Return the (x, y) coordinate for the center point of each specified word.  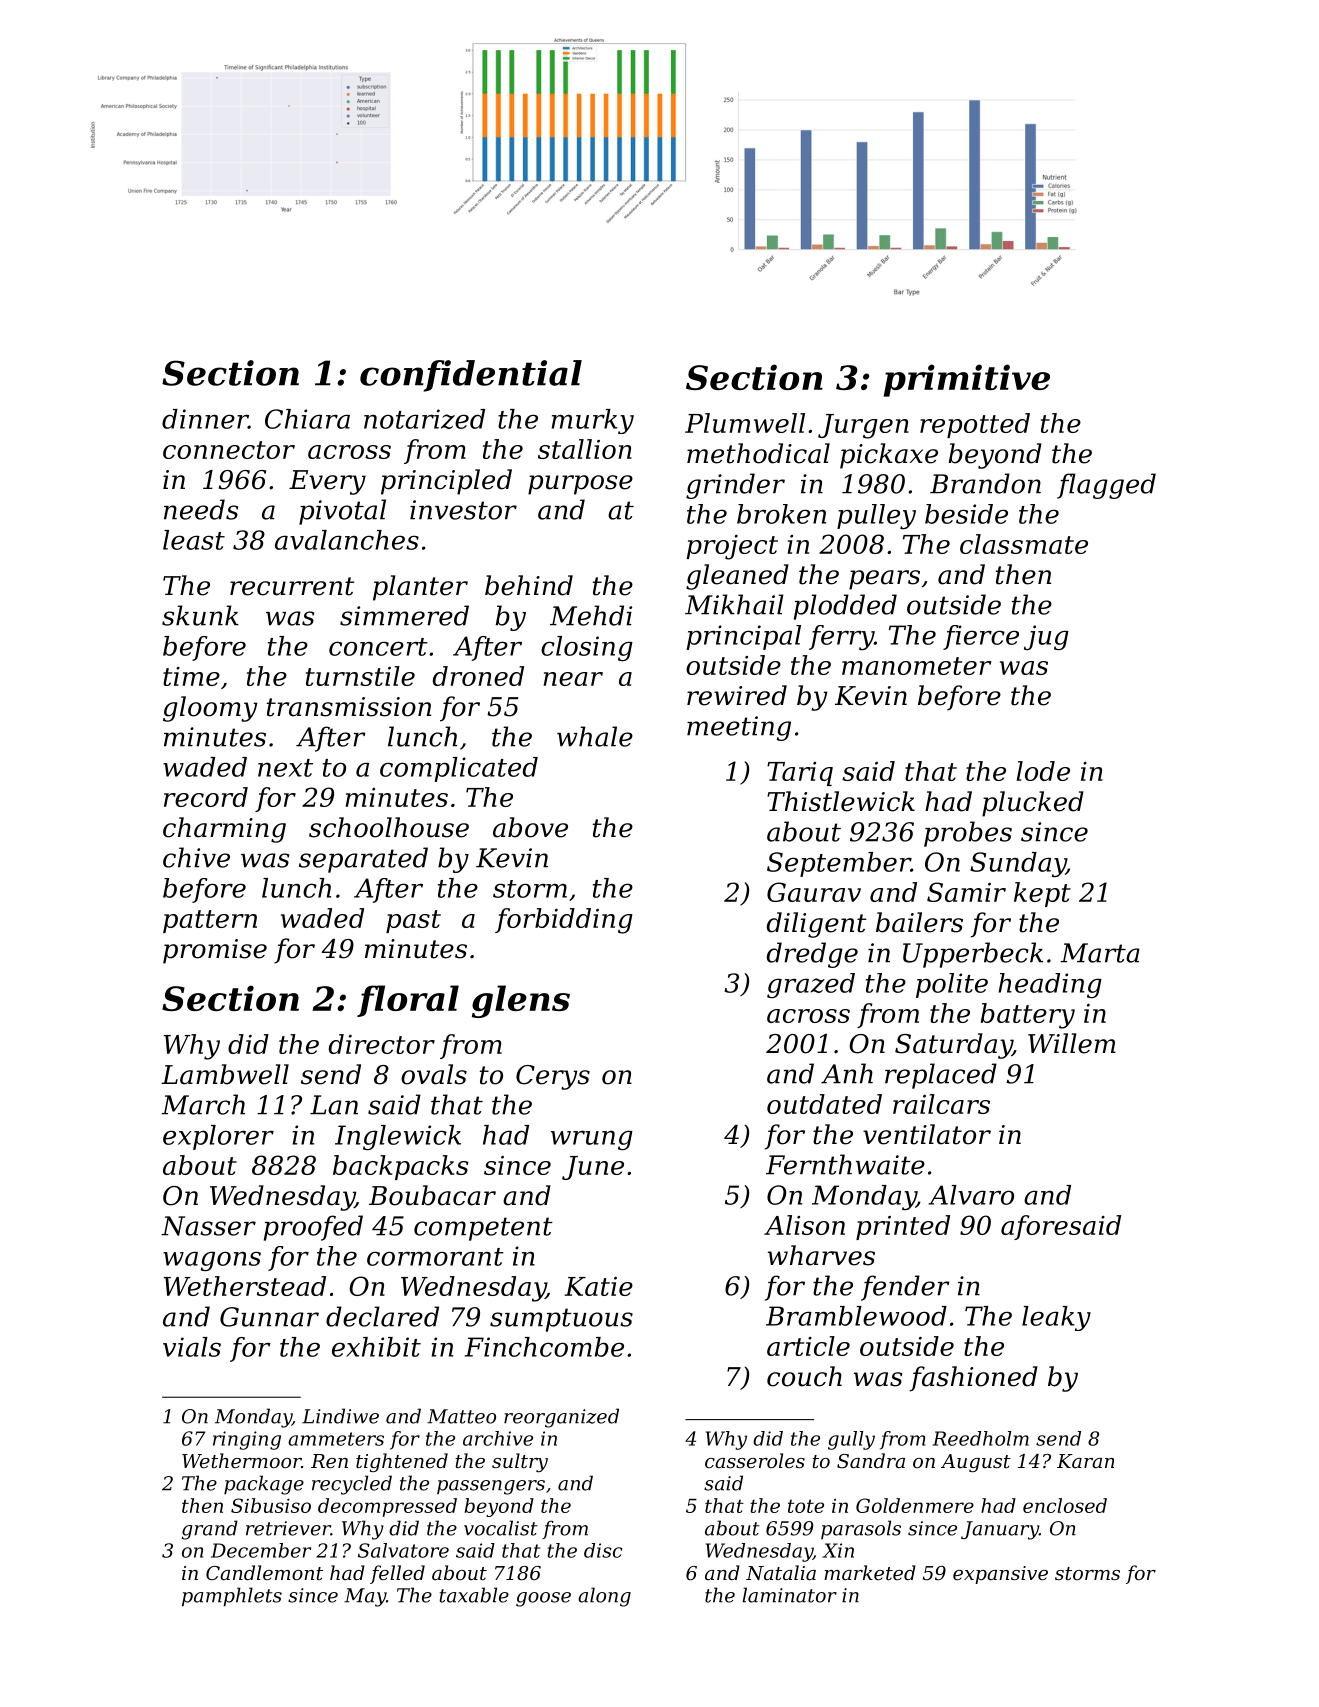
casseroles (755, 1460)
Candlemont (264, 1572)
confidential (471, 376)
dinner (205, 419)
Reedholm (981, 1438)
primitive (967, 380)
